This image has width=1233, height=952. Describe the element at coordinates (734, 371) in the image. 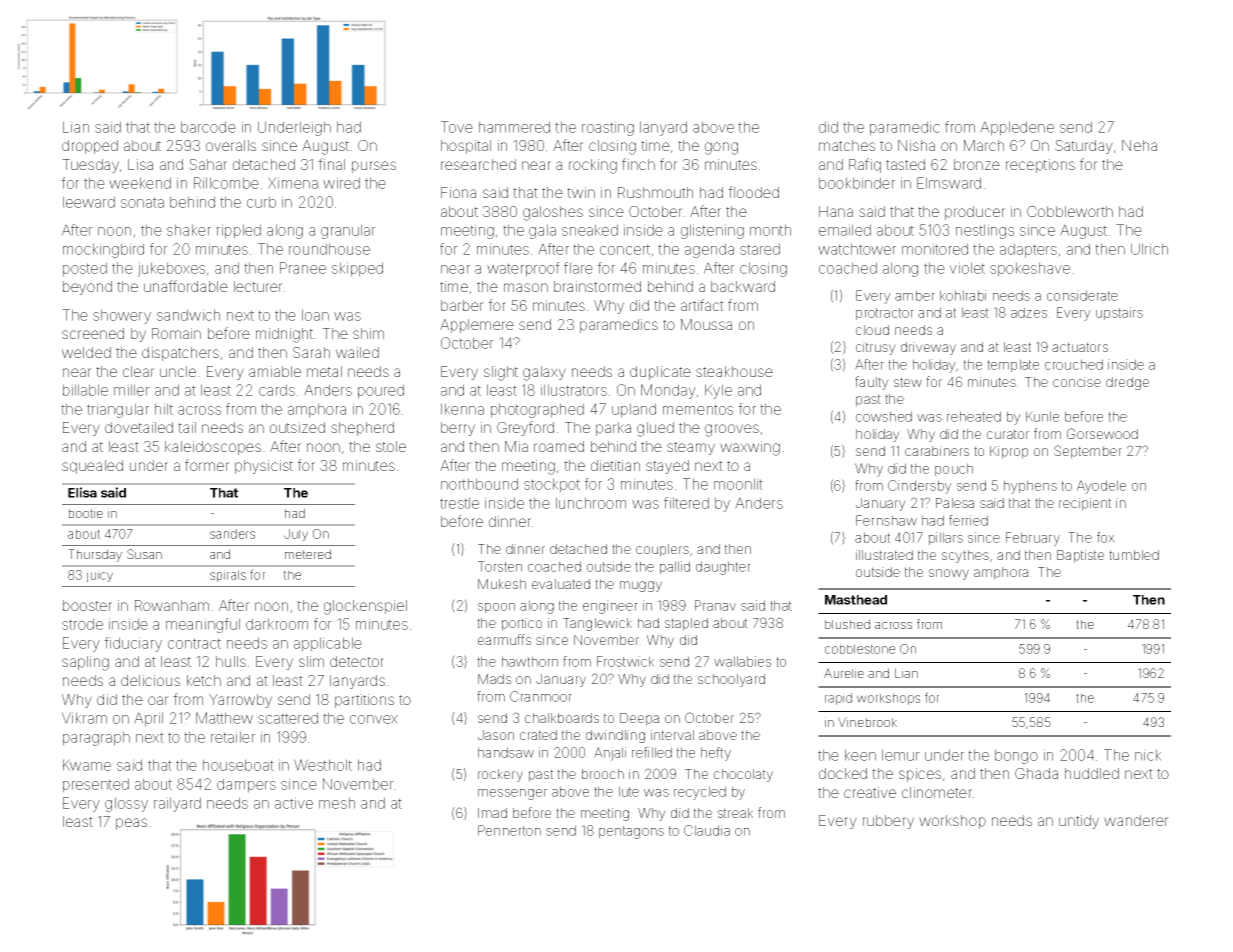

I see `steakhouse` at that location.
